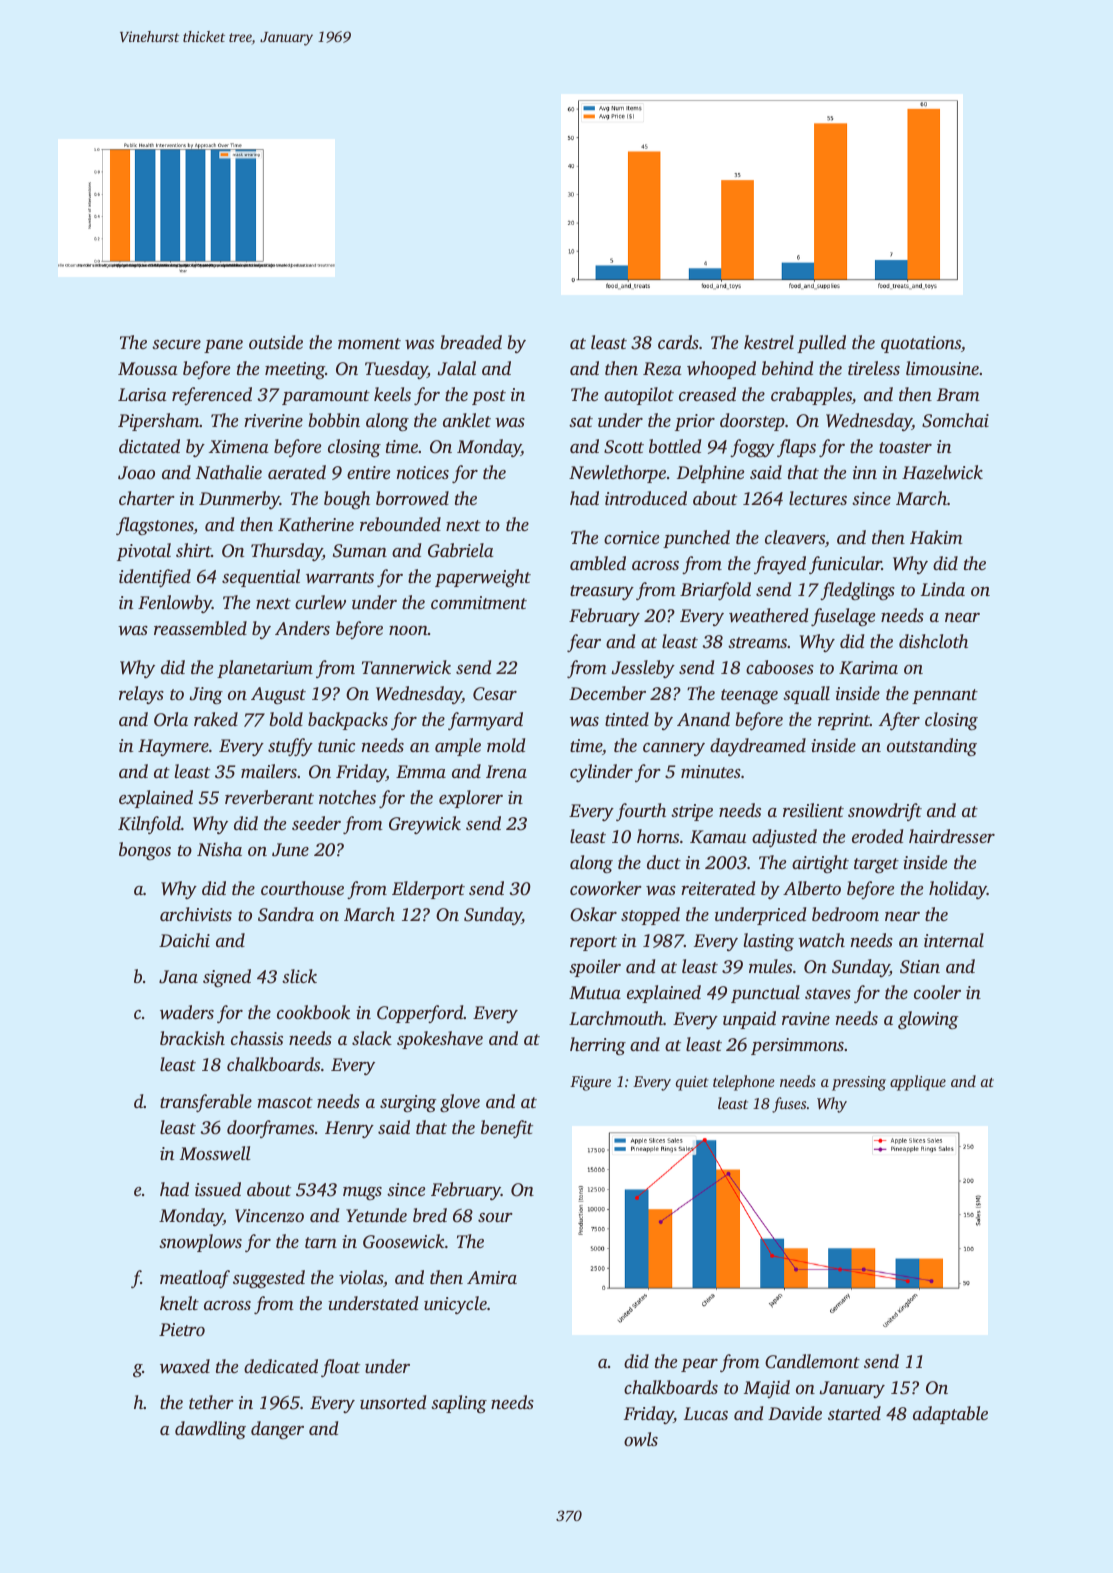  What do you see at coordinates (302, 888) in the page?
I see `courthouse` at bounding box center [302, 888].
